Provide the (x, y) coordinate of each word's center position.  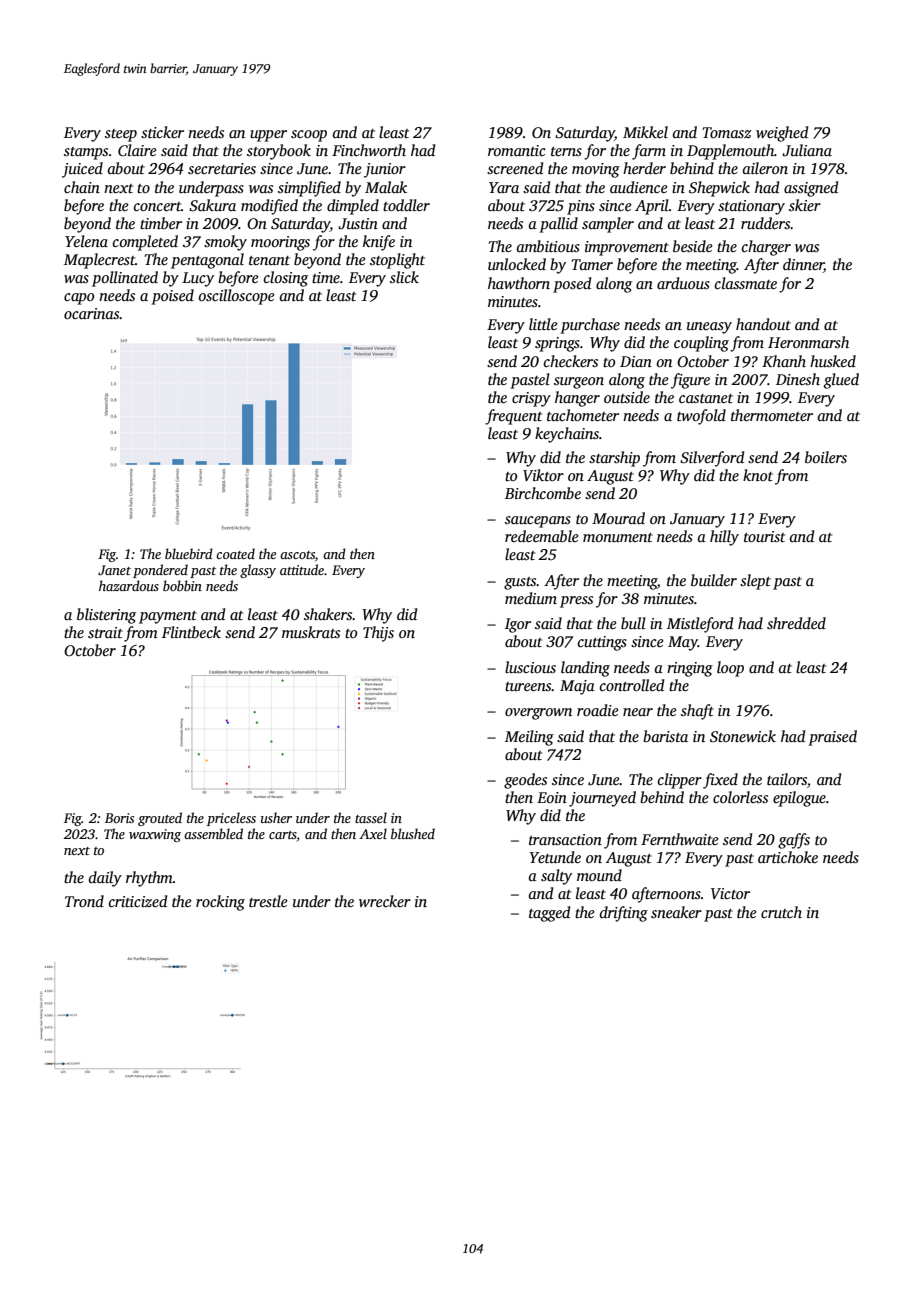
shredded (796, 623)
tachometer (583, 415)
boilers (826, 457)
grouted (160, 819)
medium (531, 598)
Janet (114, 570)
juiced (82, 170)
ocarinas (92, 313)
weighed (782, 134)
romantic (517, 150)
